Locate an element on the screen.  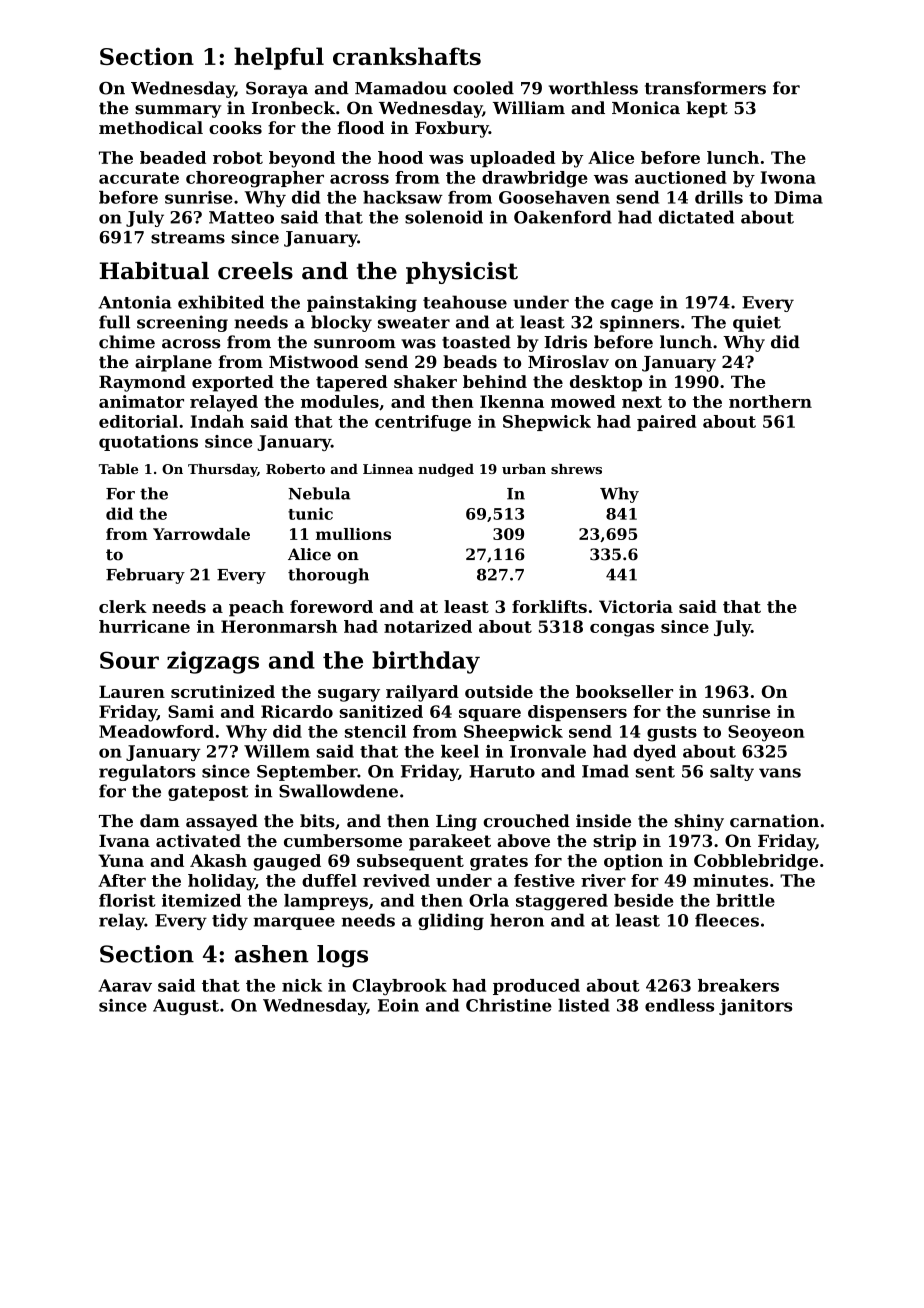
Seoyeon is located at coordinates (766, 733).
